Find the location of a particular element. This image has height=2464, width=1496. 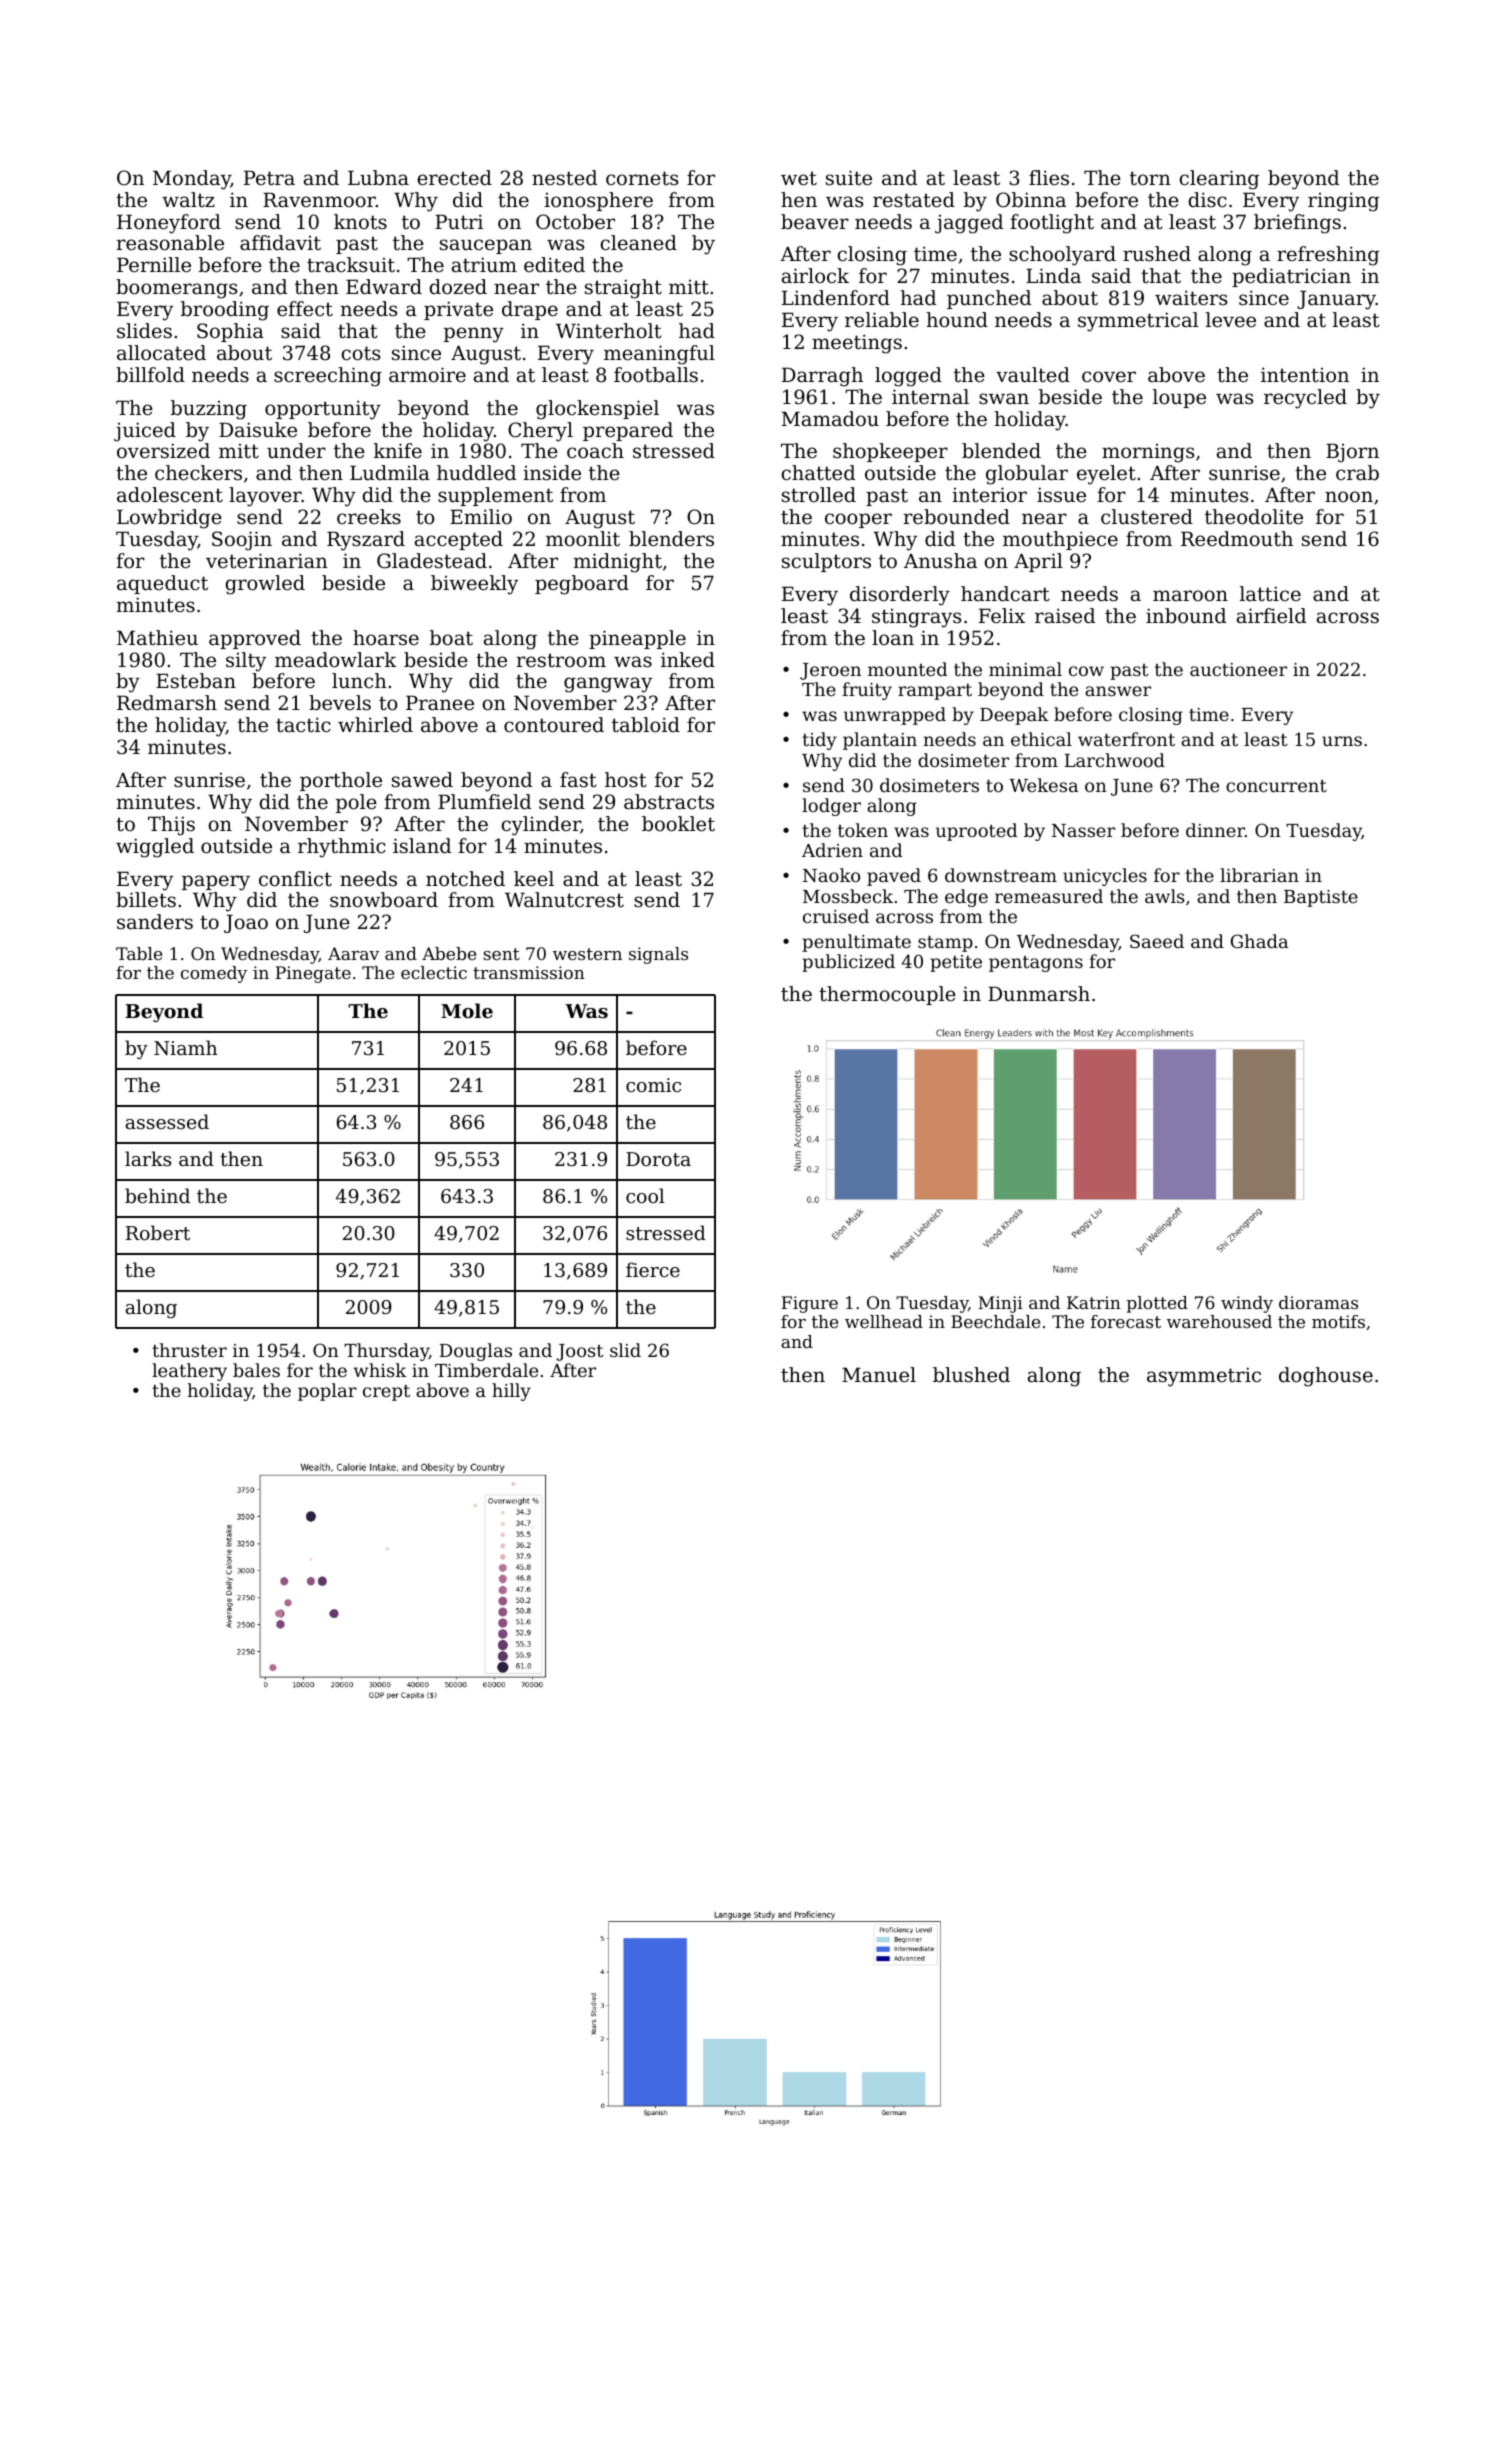

waltz is located at coordinates (188, 199).
